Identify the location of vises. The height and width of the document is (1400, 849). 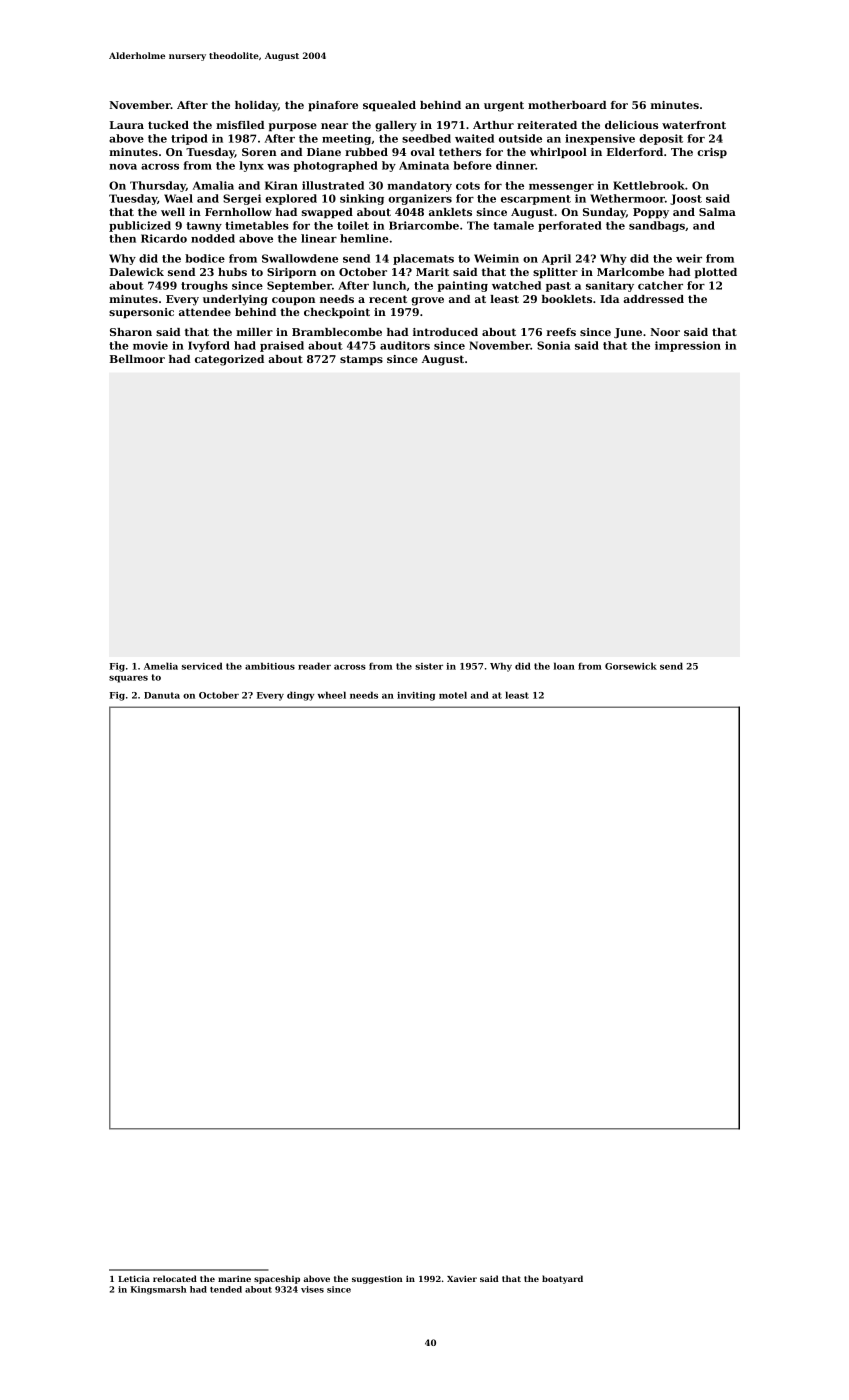
(312, 1289).
